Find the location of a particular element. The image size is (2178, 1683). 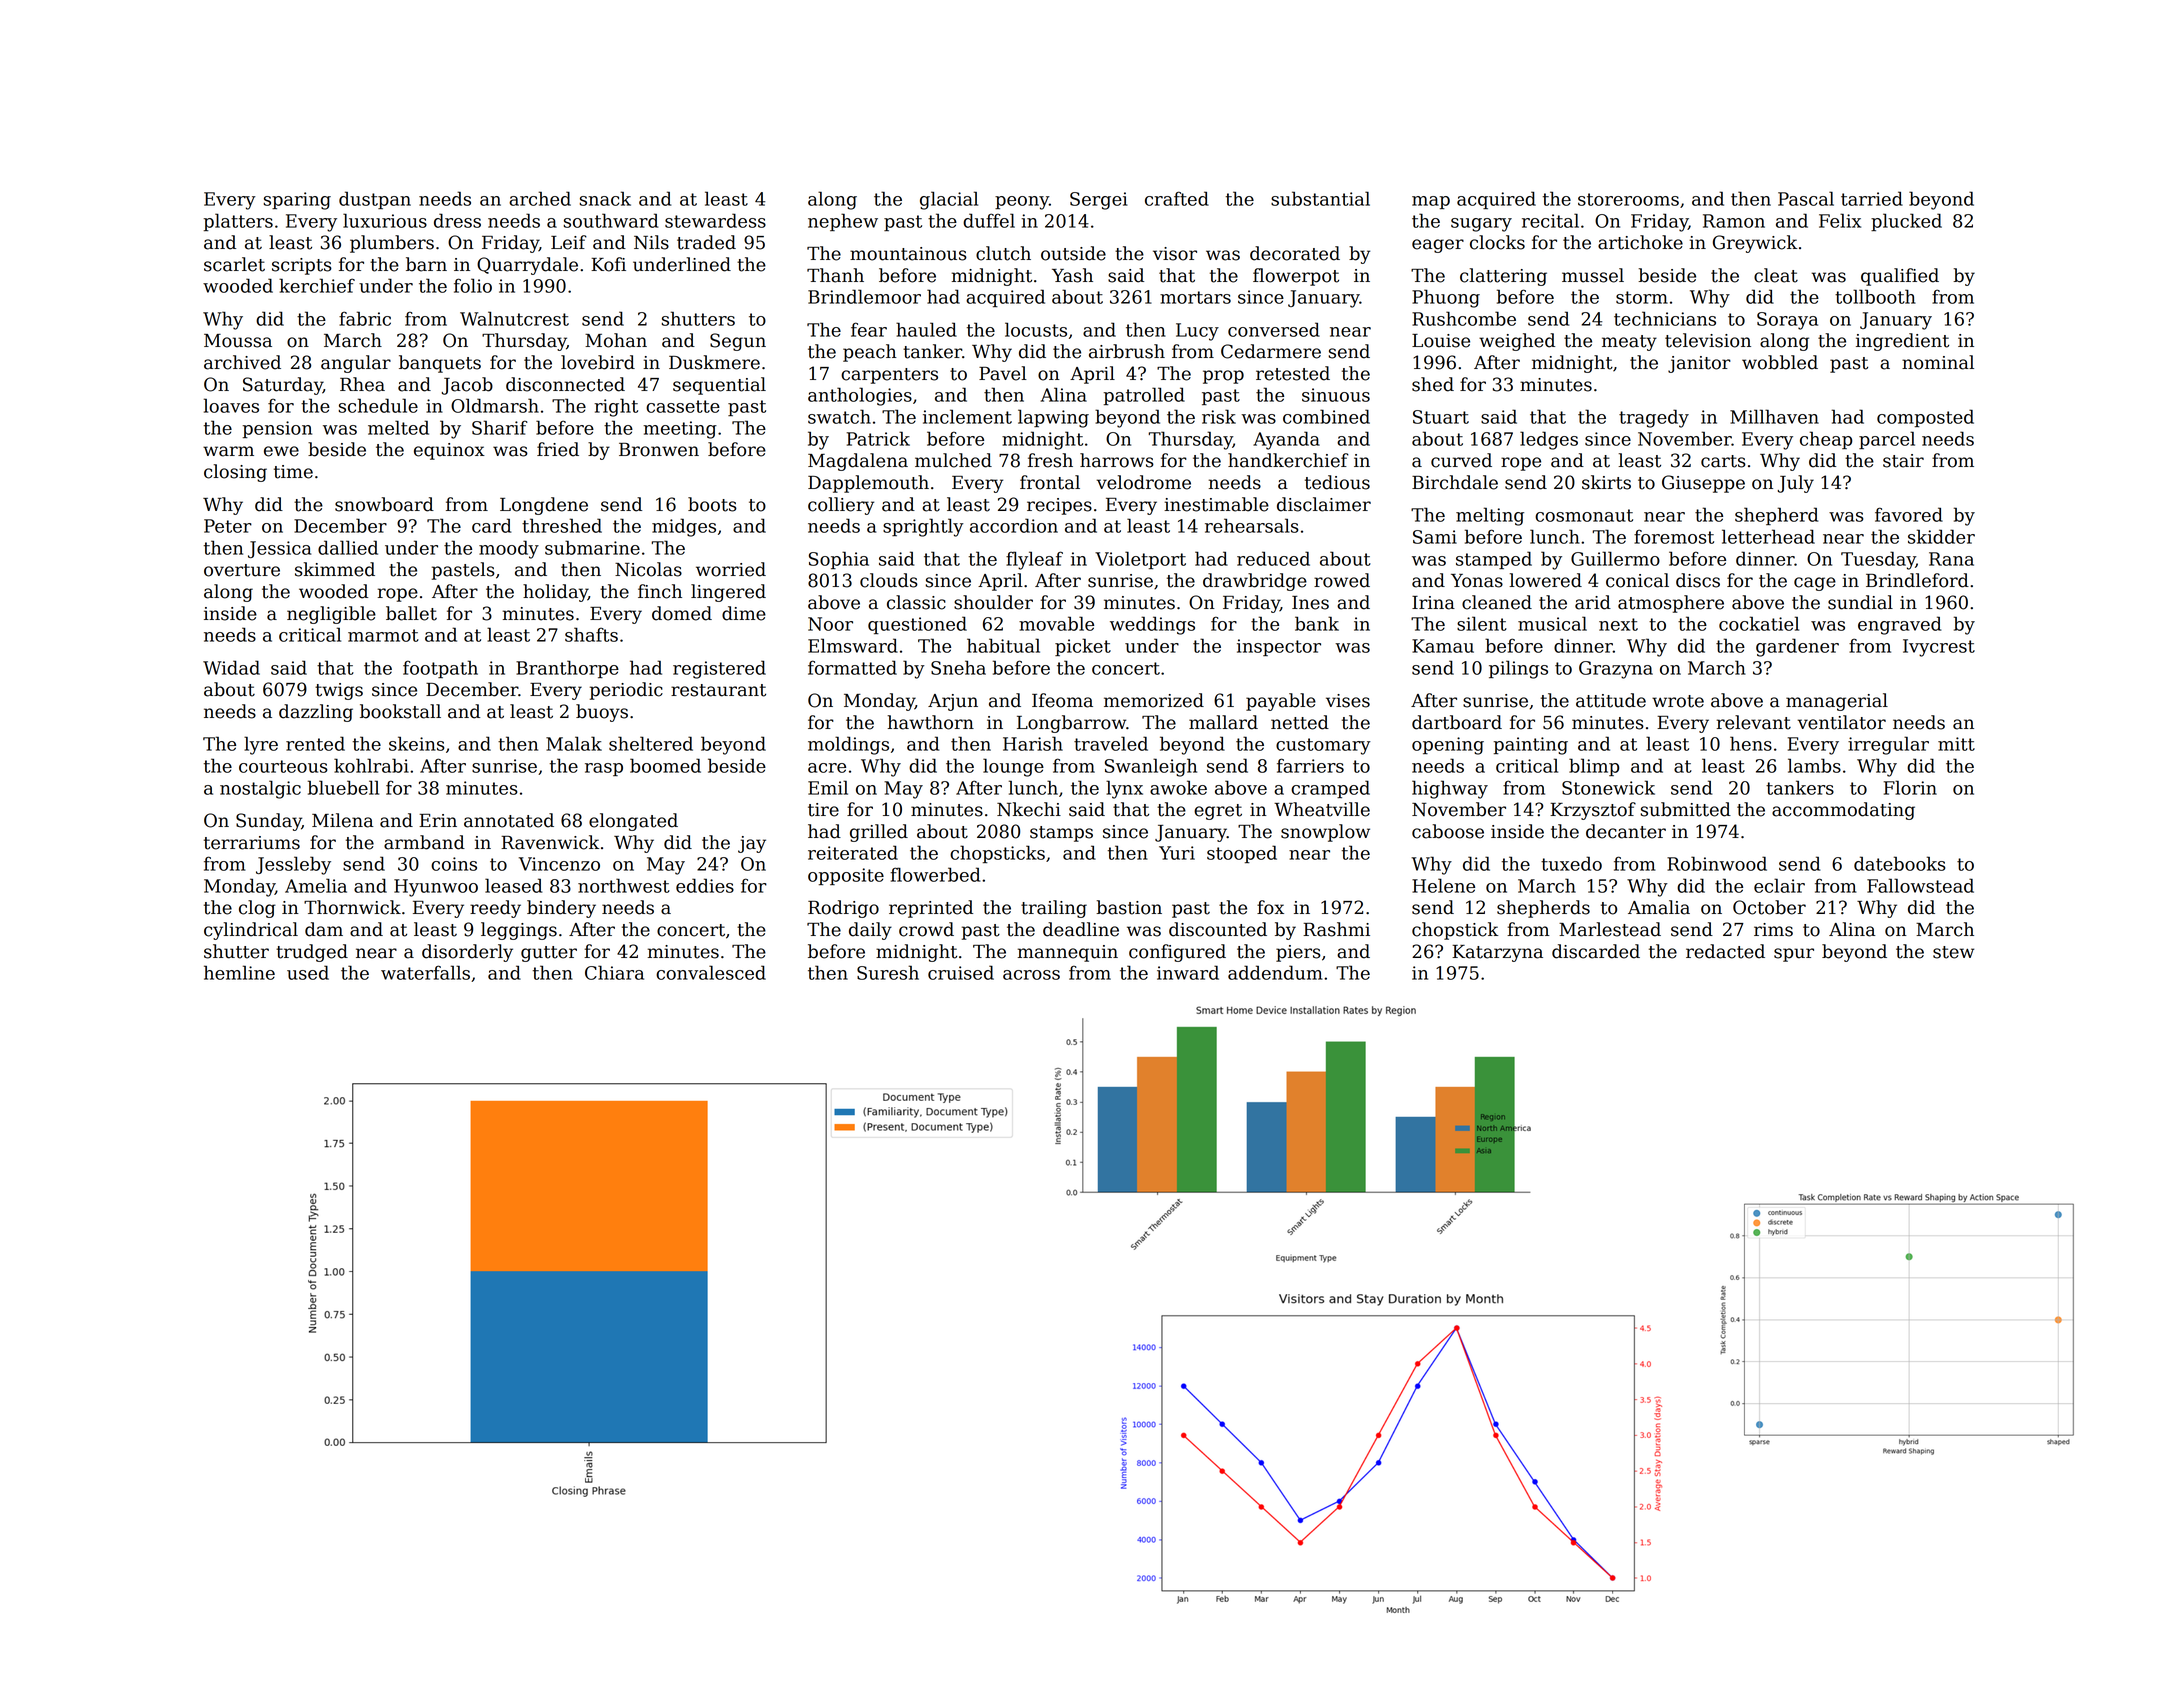

Rana is located at coordinates (1951, 559).
